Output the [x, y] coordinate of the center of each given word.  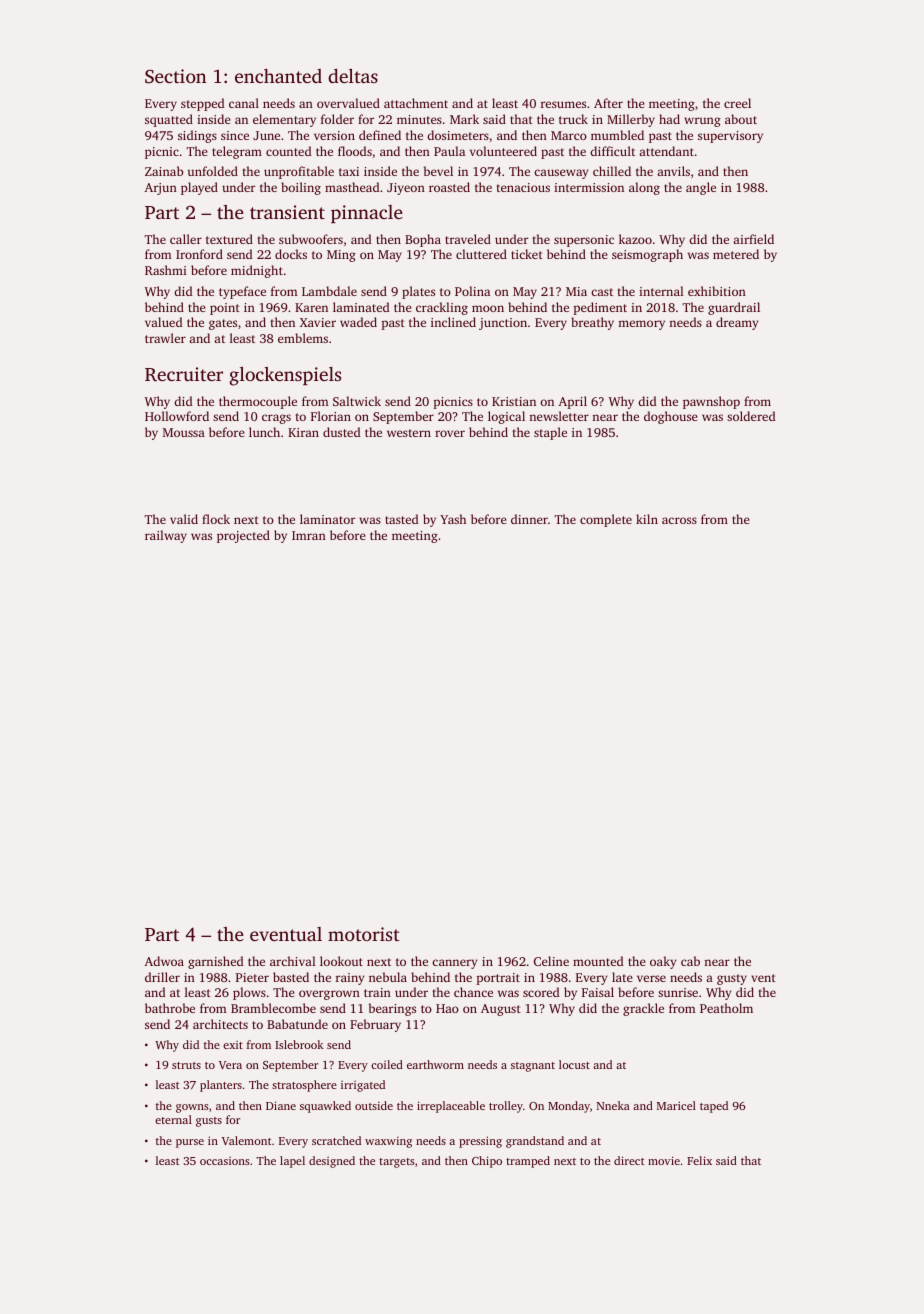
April [572, 402]
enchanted [278, 76]
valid [184, 519]
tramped [528, 1162]
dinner [529, 519]
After [608, 103]
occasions [225, 1161]
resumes [563, 104]
